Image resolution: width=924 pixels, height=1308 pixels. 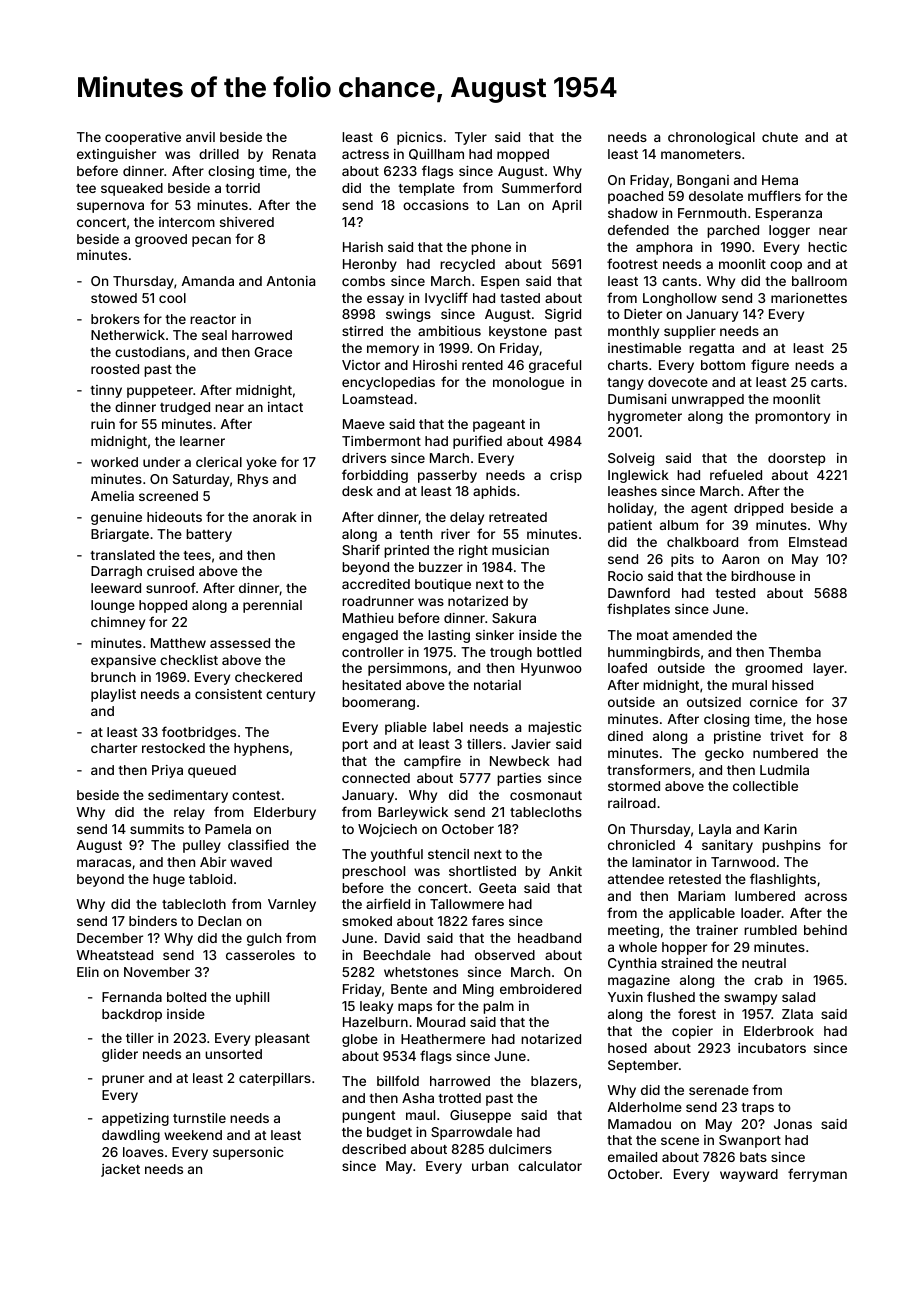 I want to click on hectic, so click(x=827, y=247).
